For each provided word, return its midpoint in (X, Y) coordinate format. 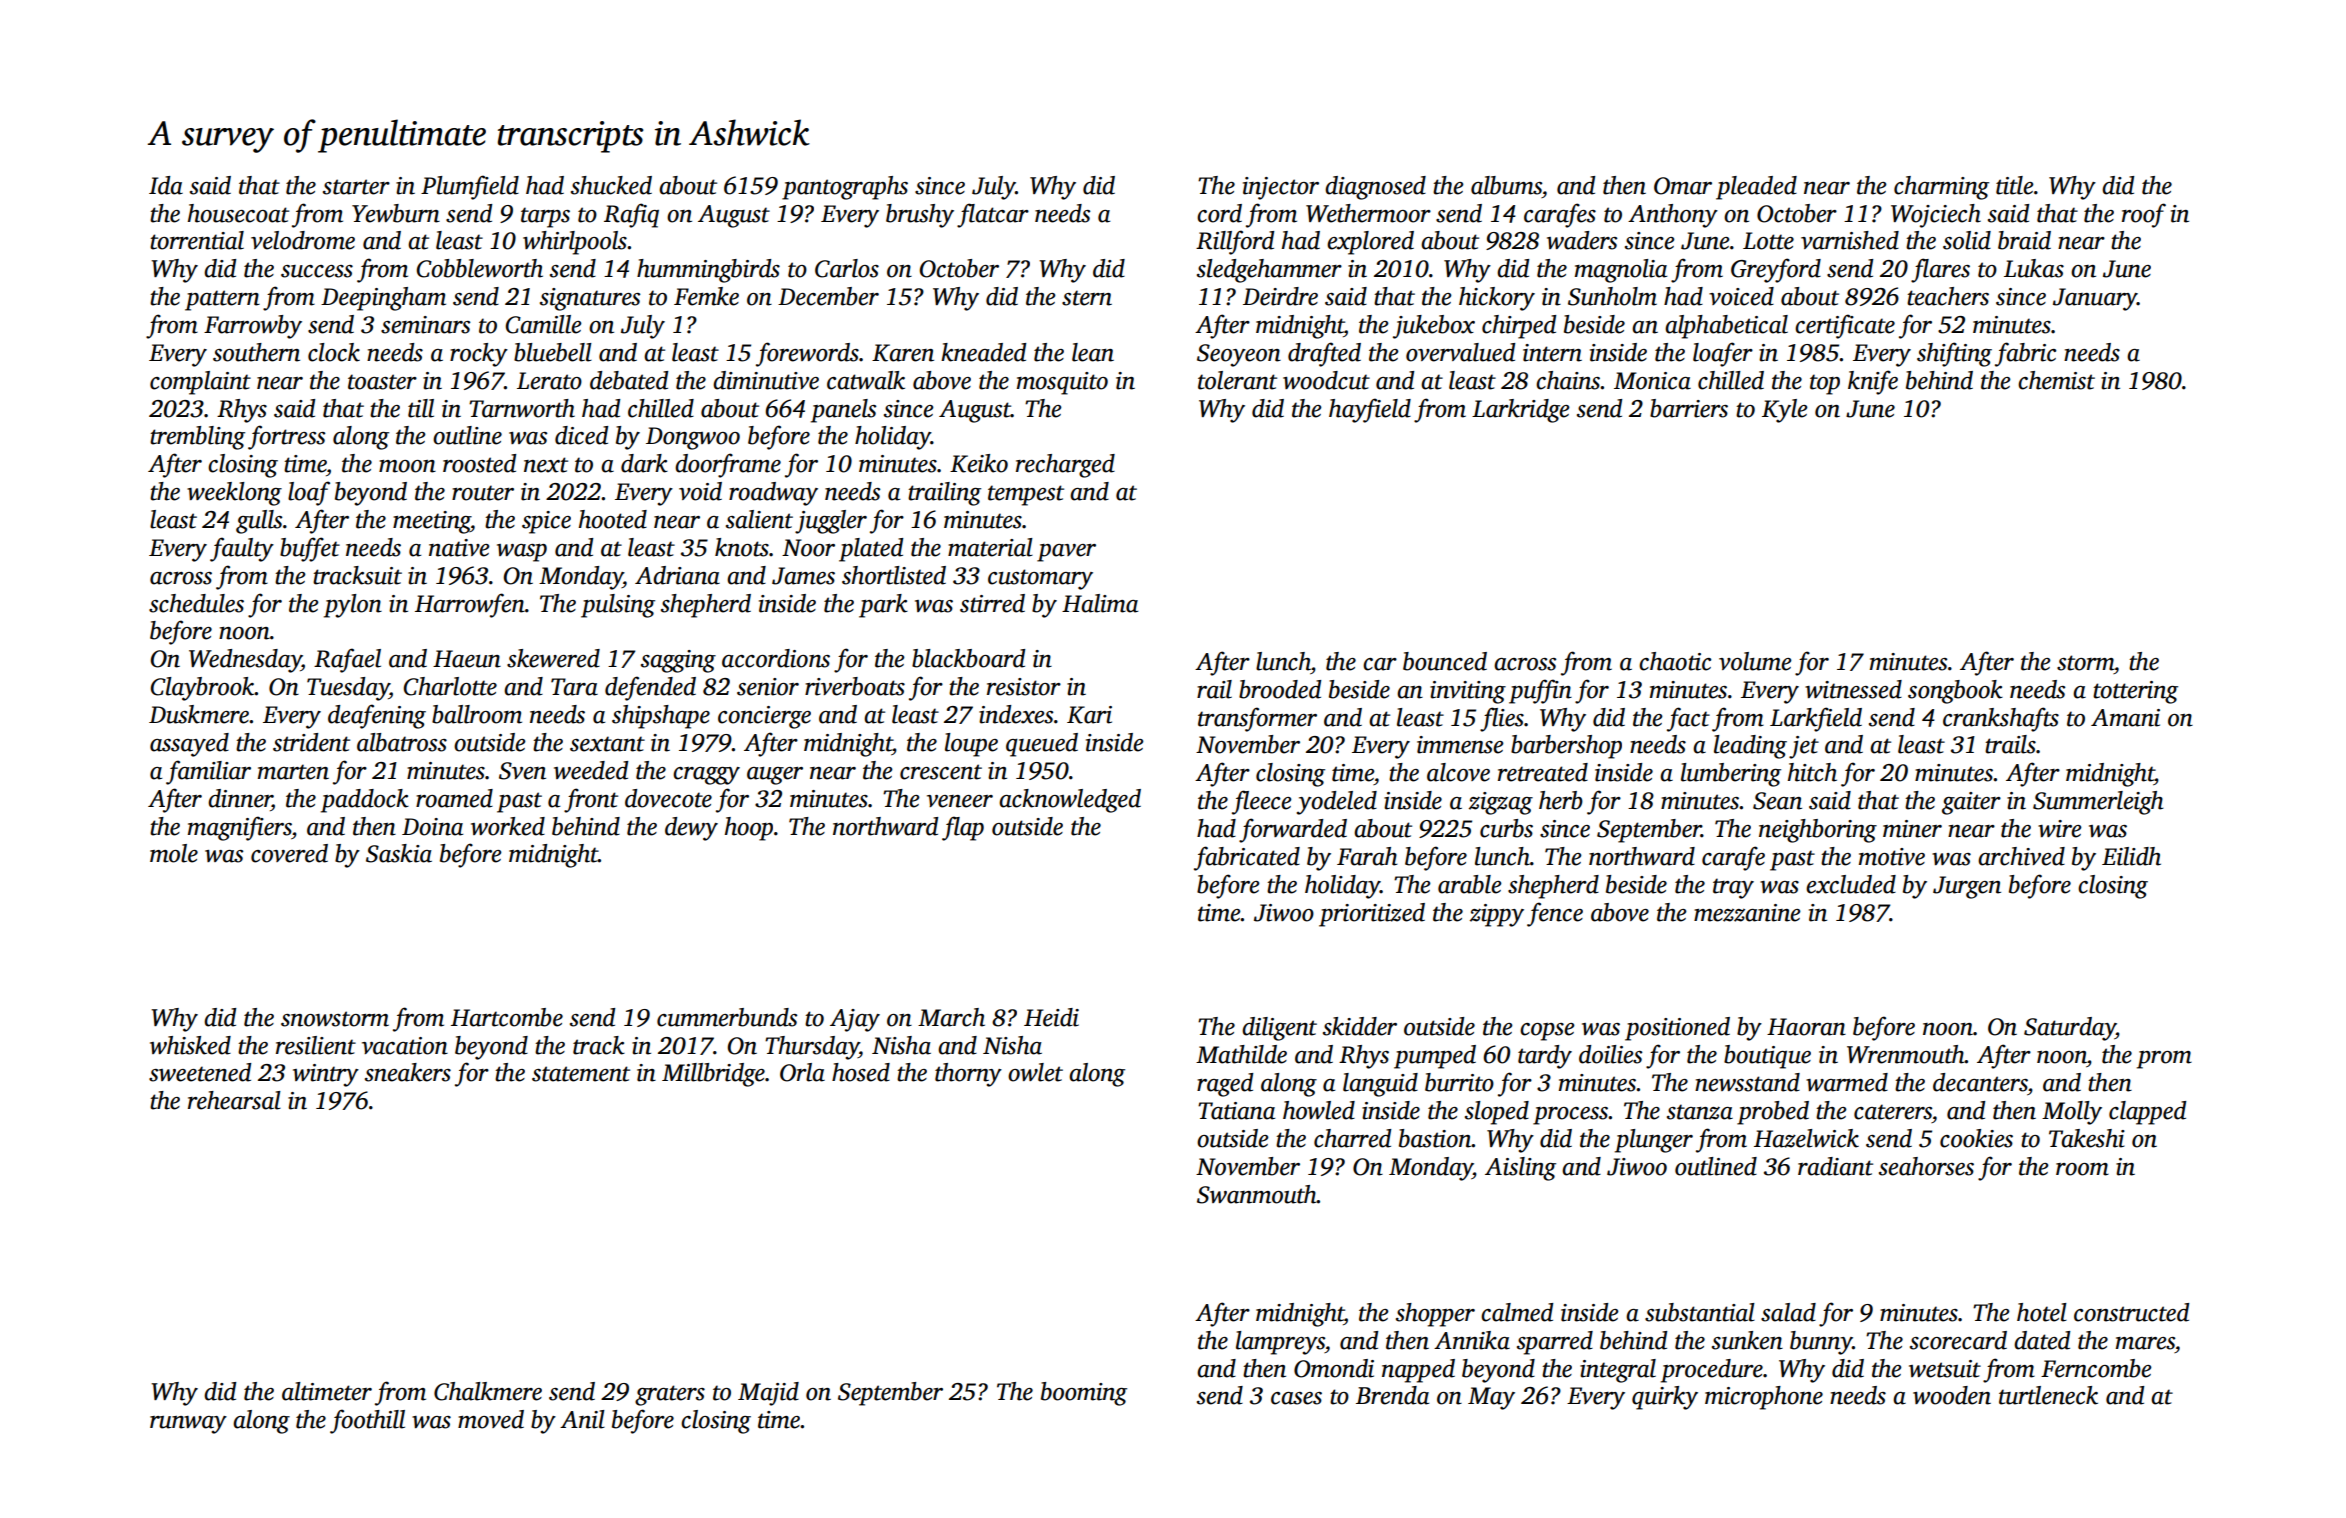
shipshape (661, 717)
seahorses (1926, 1166)
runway (188, 1425)
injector (1281, 188)
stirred (992, 603)
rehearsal (234, 1100)
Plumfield (470, 187)
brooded (1280, 689)
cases (1296, 1398)
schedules (196, 603)
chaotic (1675, 661)
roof (2144, 215)
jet (1804, 747)
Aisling (1520, 1169)
